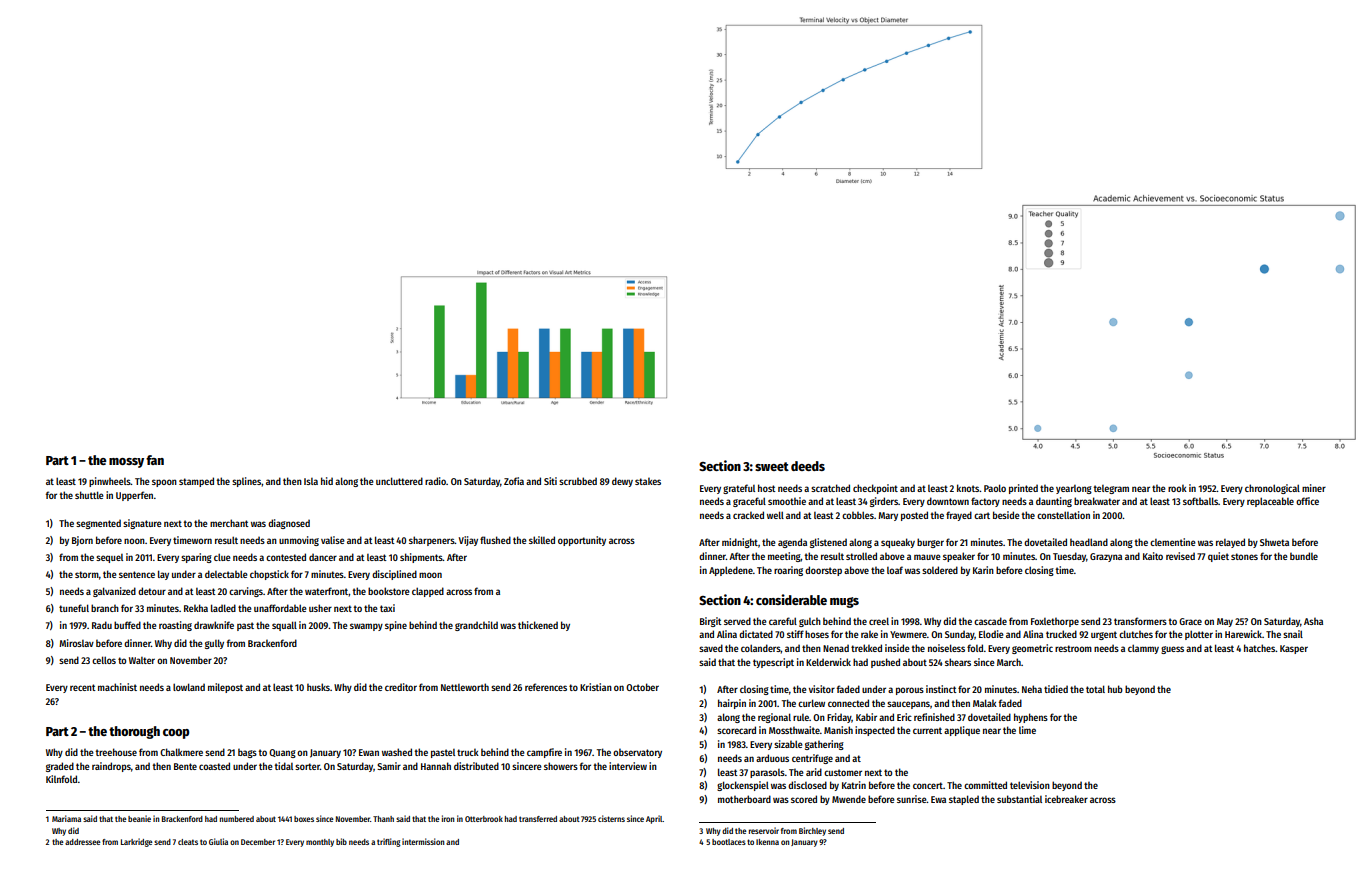 The height and width of the screenshot is (887, 1372). What do you see at coordinates (1027, 730) in the screenshot?
I see `lime` at bounding box center [1027, 730].
